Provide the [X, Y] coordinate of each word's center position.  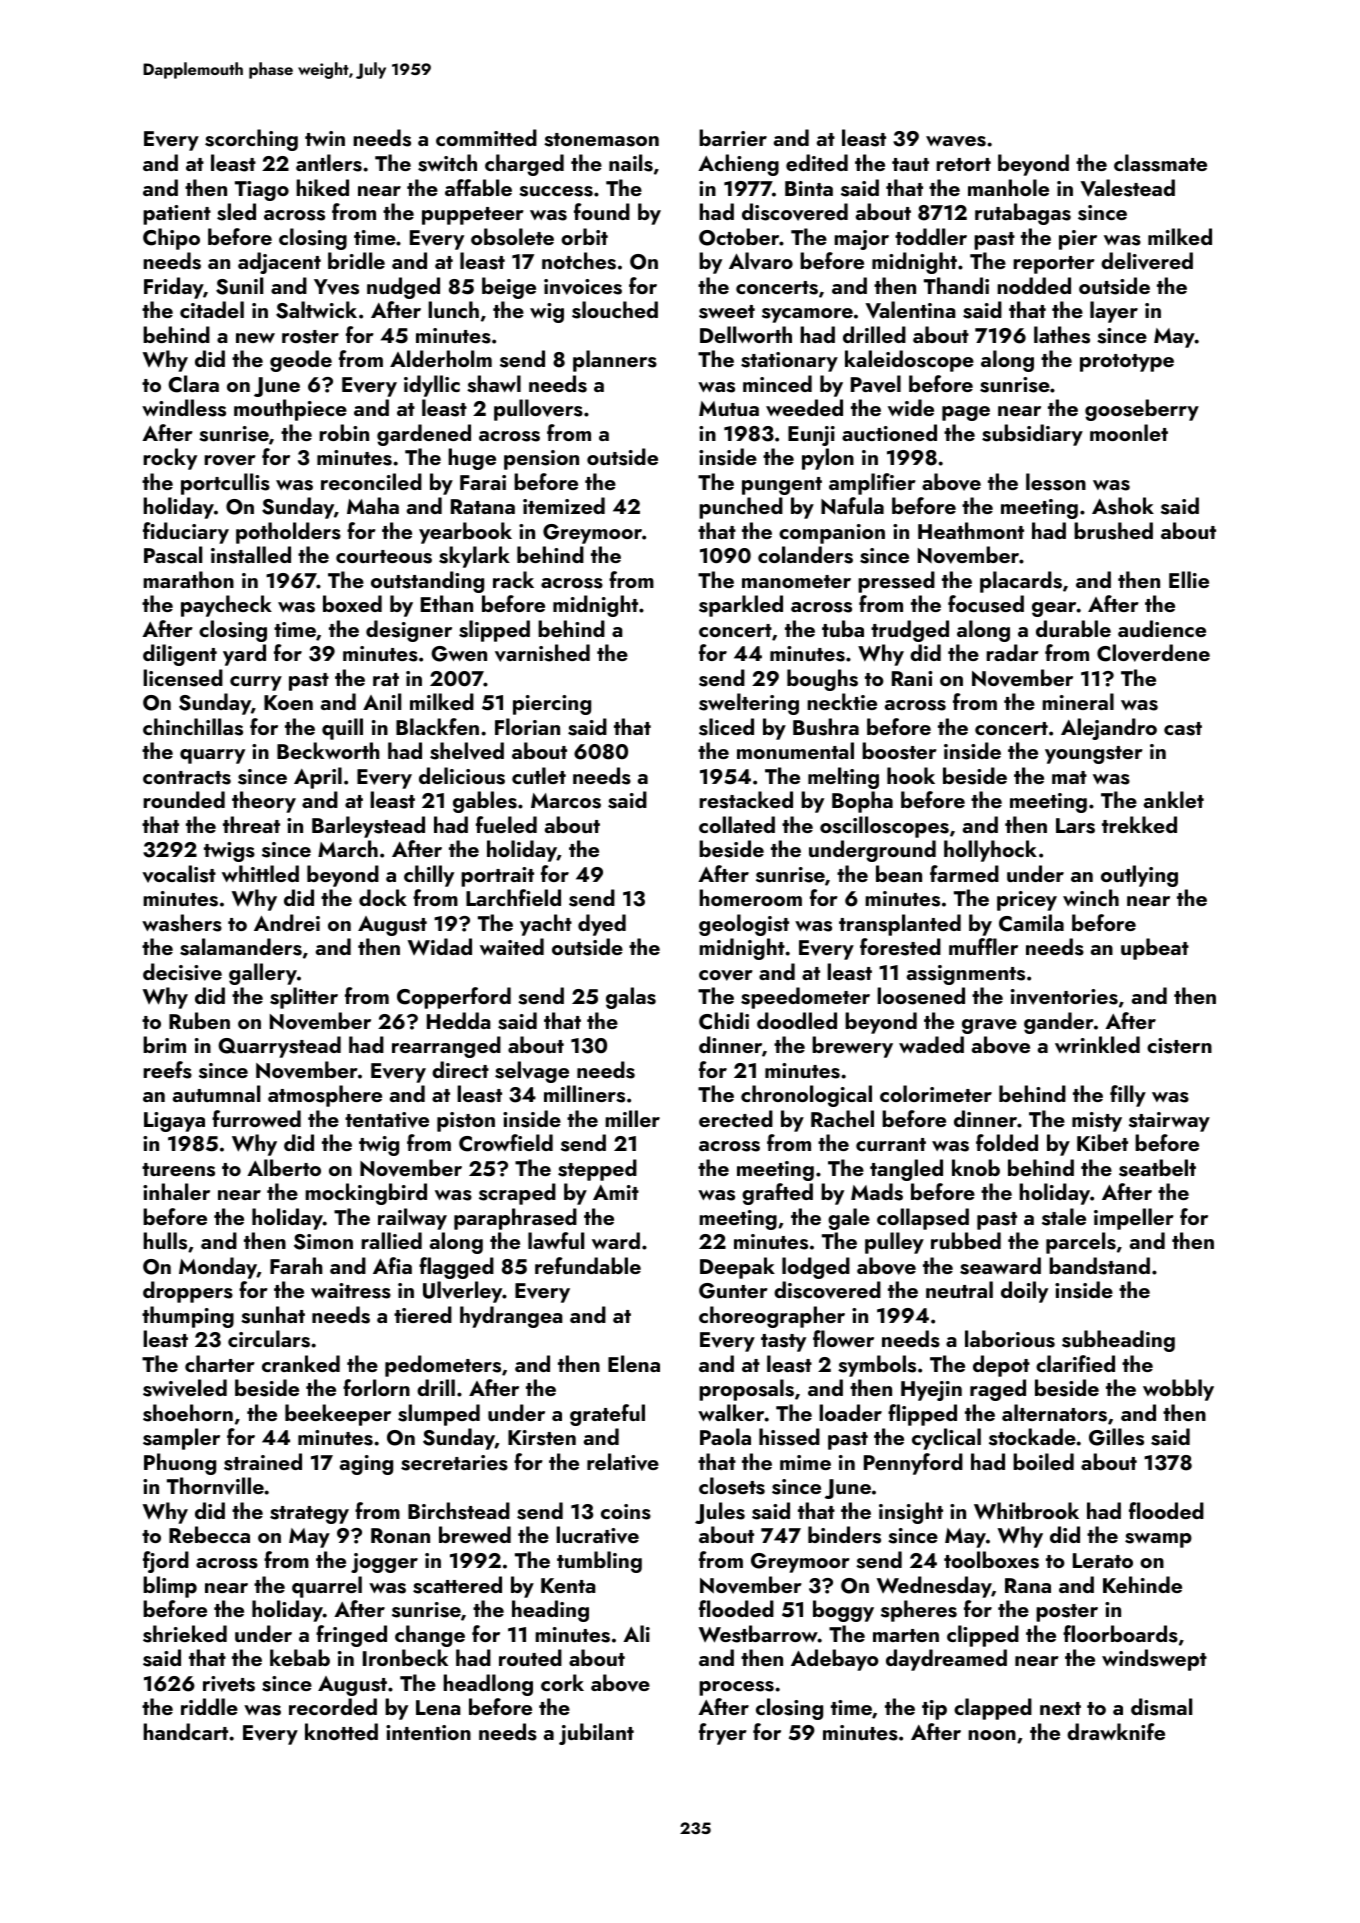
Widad [440, 947]
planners [615, 361]
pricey [1027, 901]
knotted [341, 1731]
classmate [1160, 163]
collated [737, 824]
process [736, 1688]
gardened [424, 435]
